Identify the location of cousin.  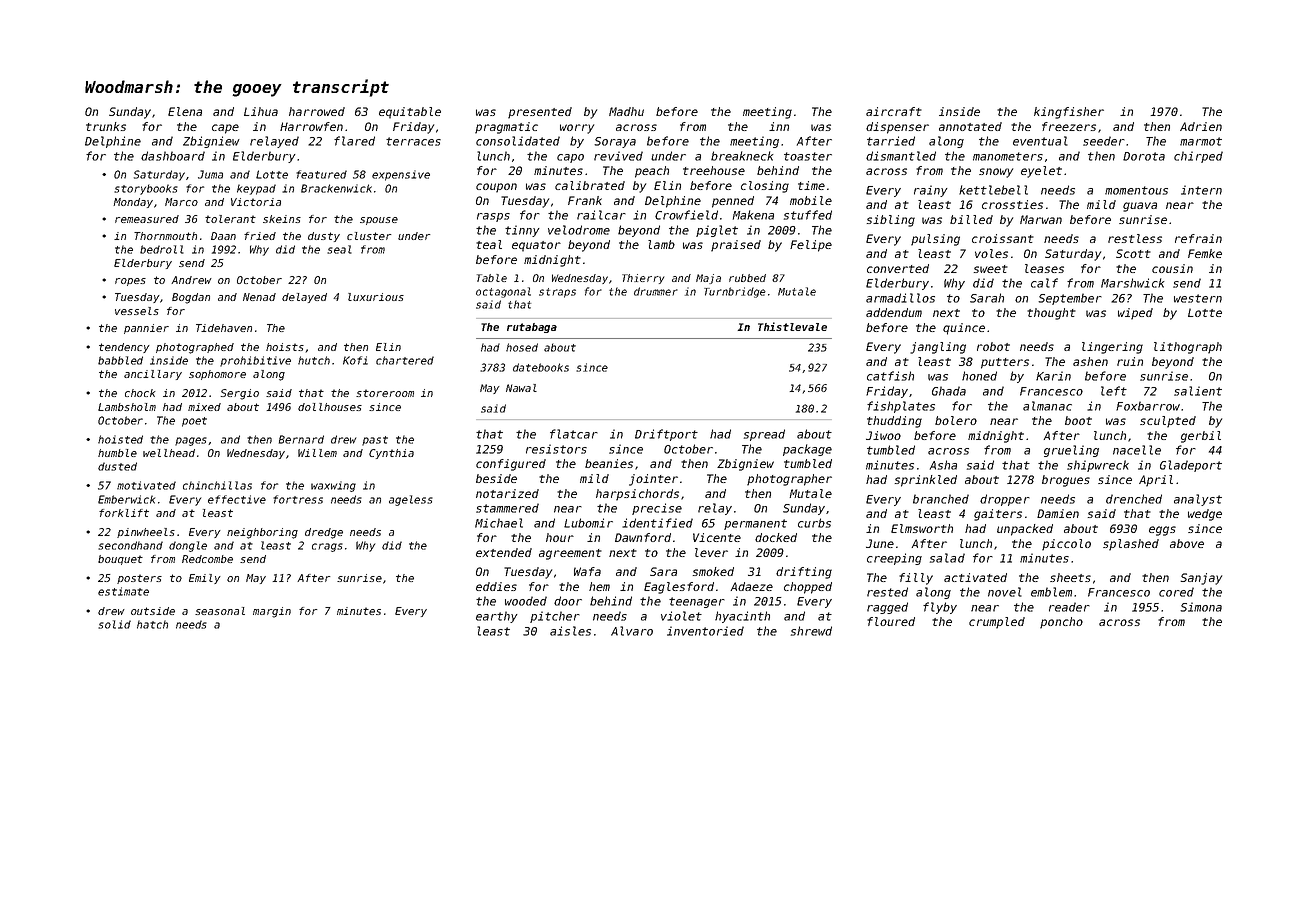
(1172, 268).
